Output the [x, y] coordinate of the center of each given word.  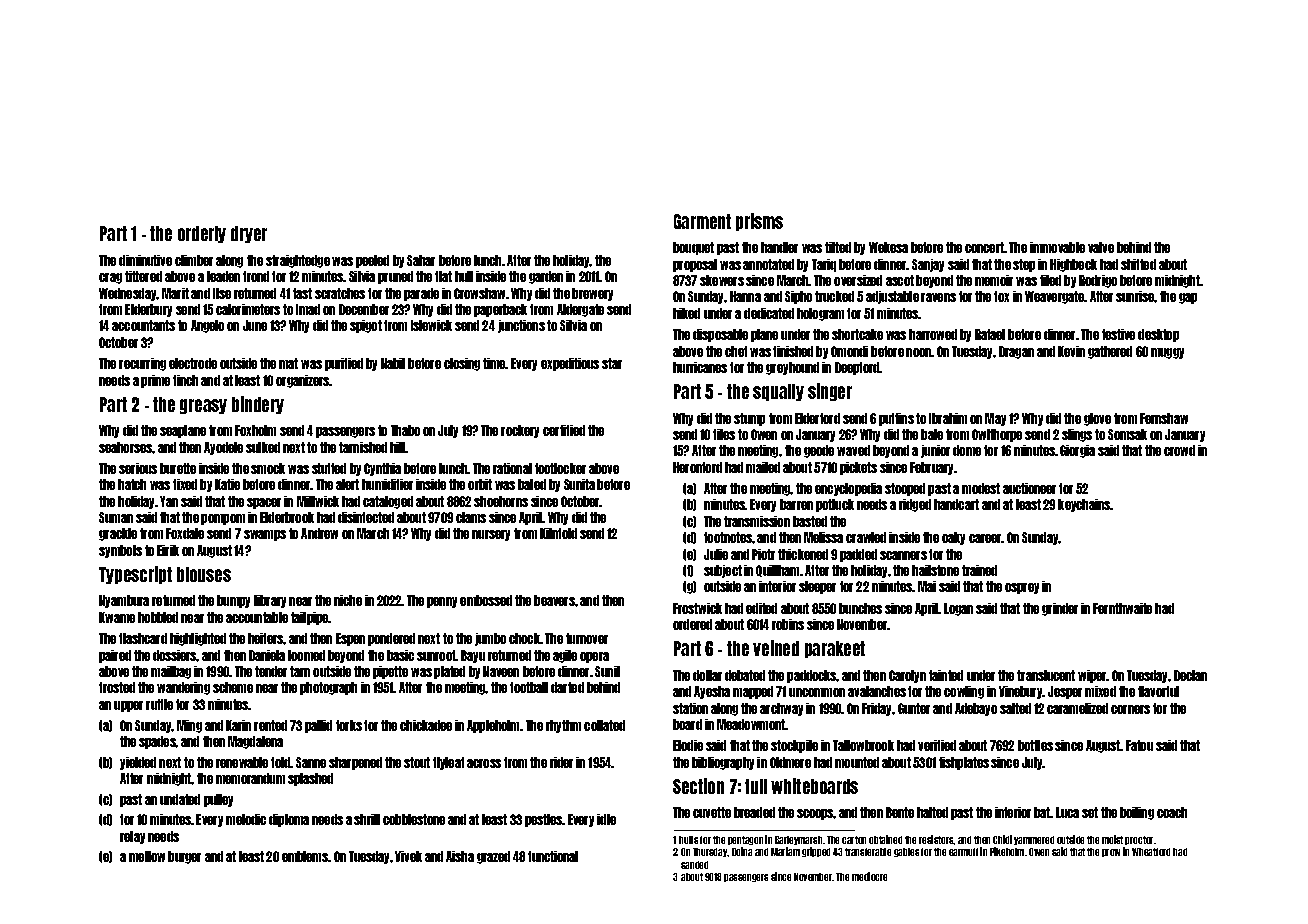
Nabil [393, 363]
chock [524, 638]
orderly [202, 234]
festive [1118, 334]
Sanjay [928, 265]
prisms [759, 222]
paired [115, 656]
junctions [521, 326]
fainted [946, 675]
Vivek [408, 856]
